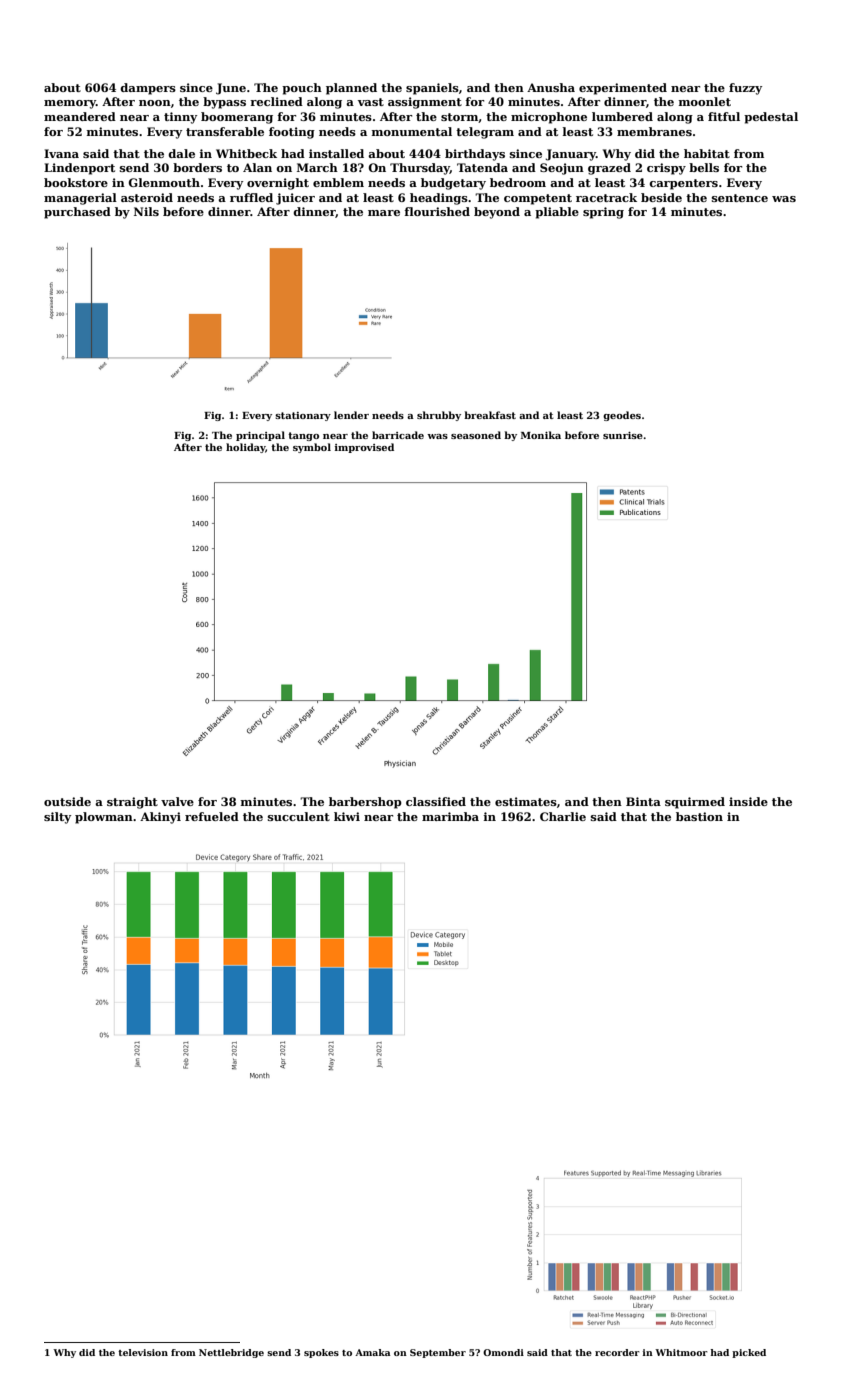  Describe the element at coordinates (643, 801) in the screenshot. I see `Binta` at that location.
